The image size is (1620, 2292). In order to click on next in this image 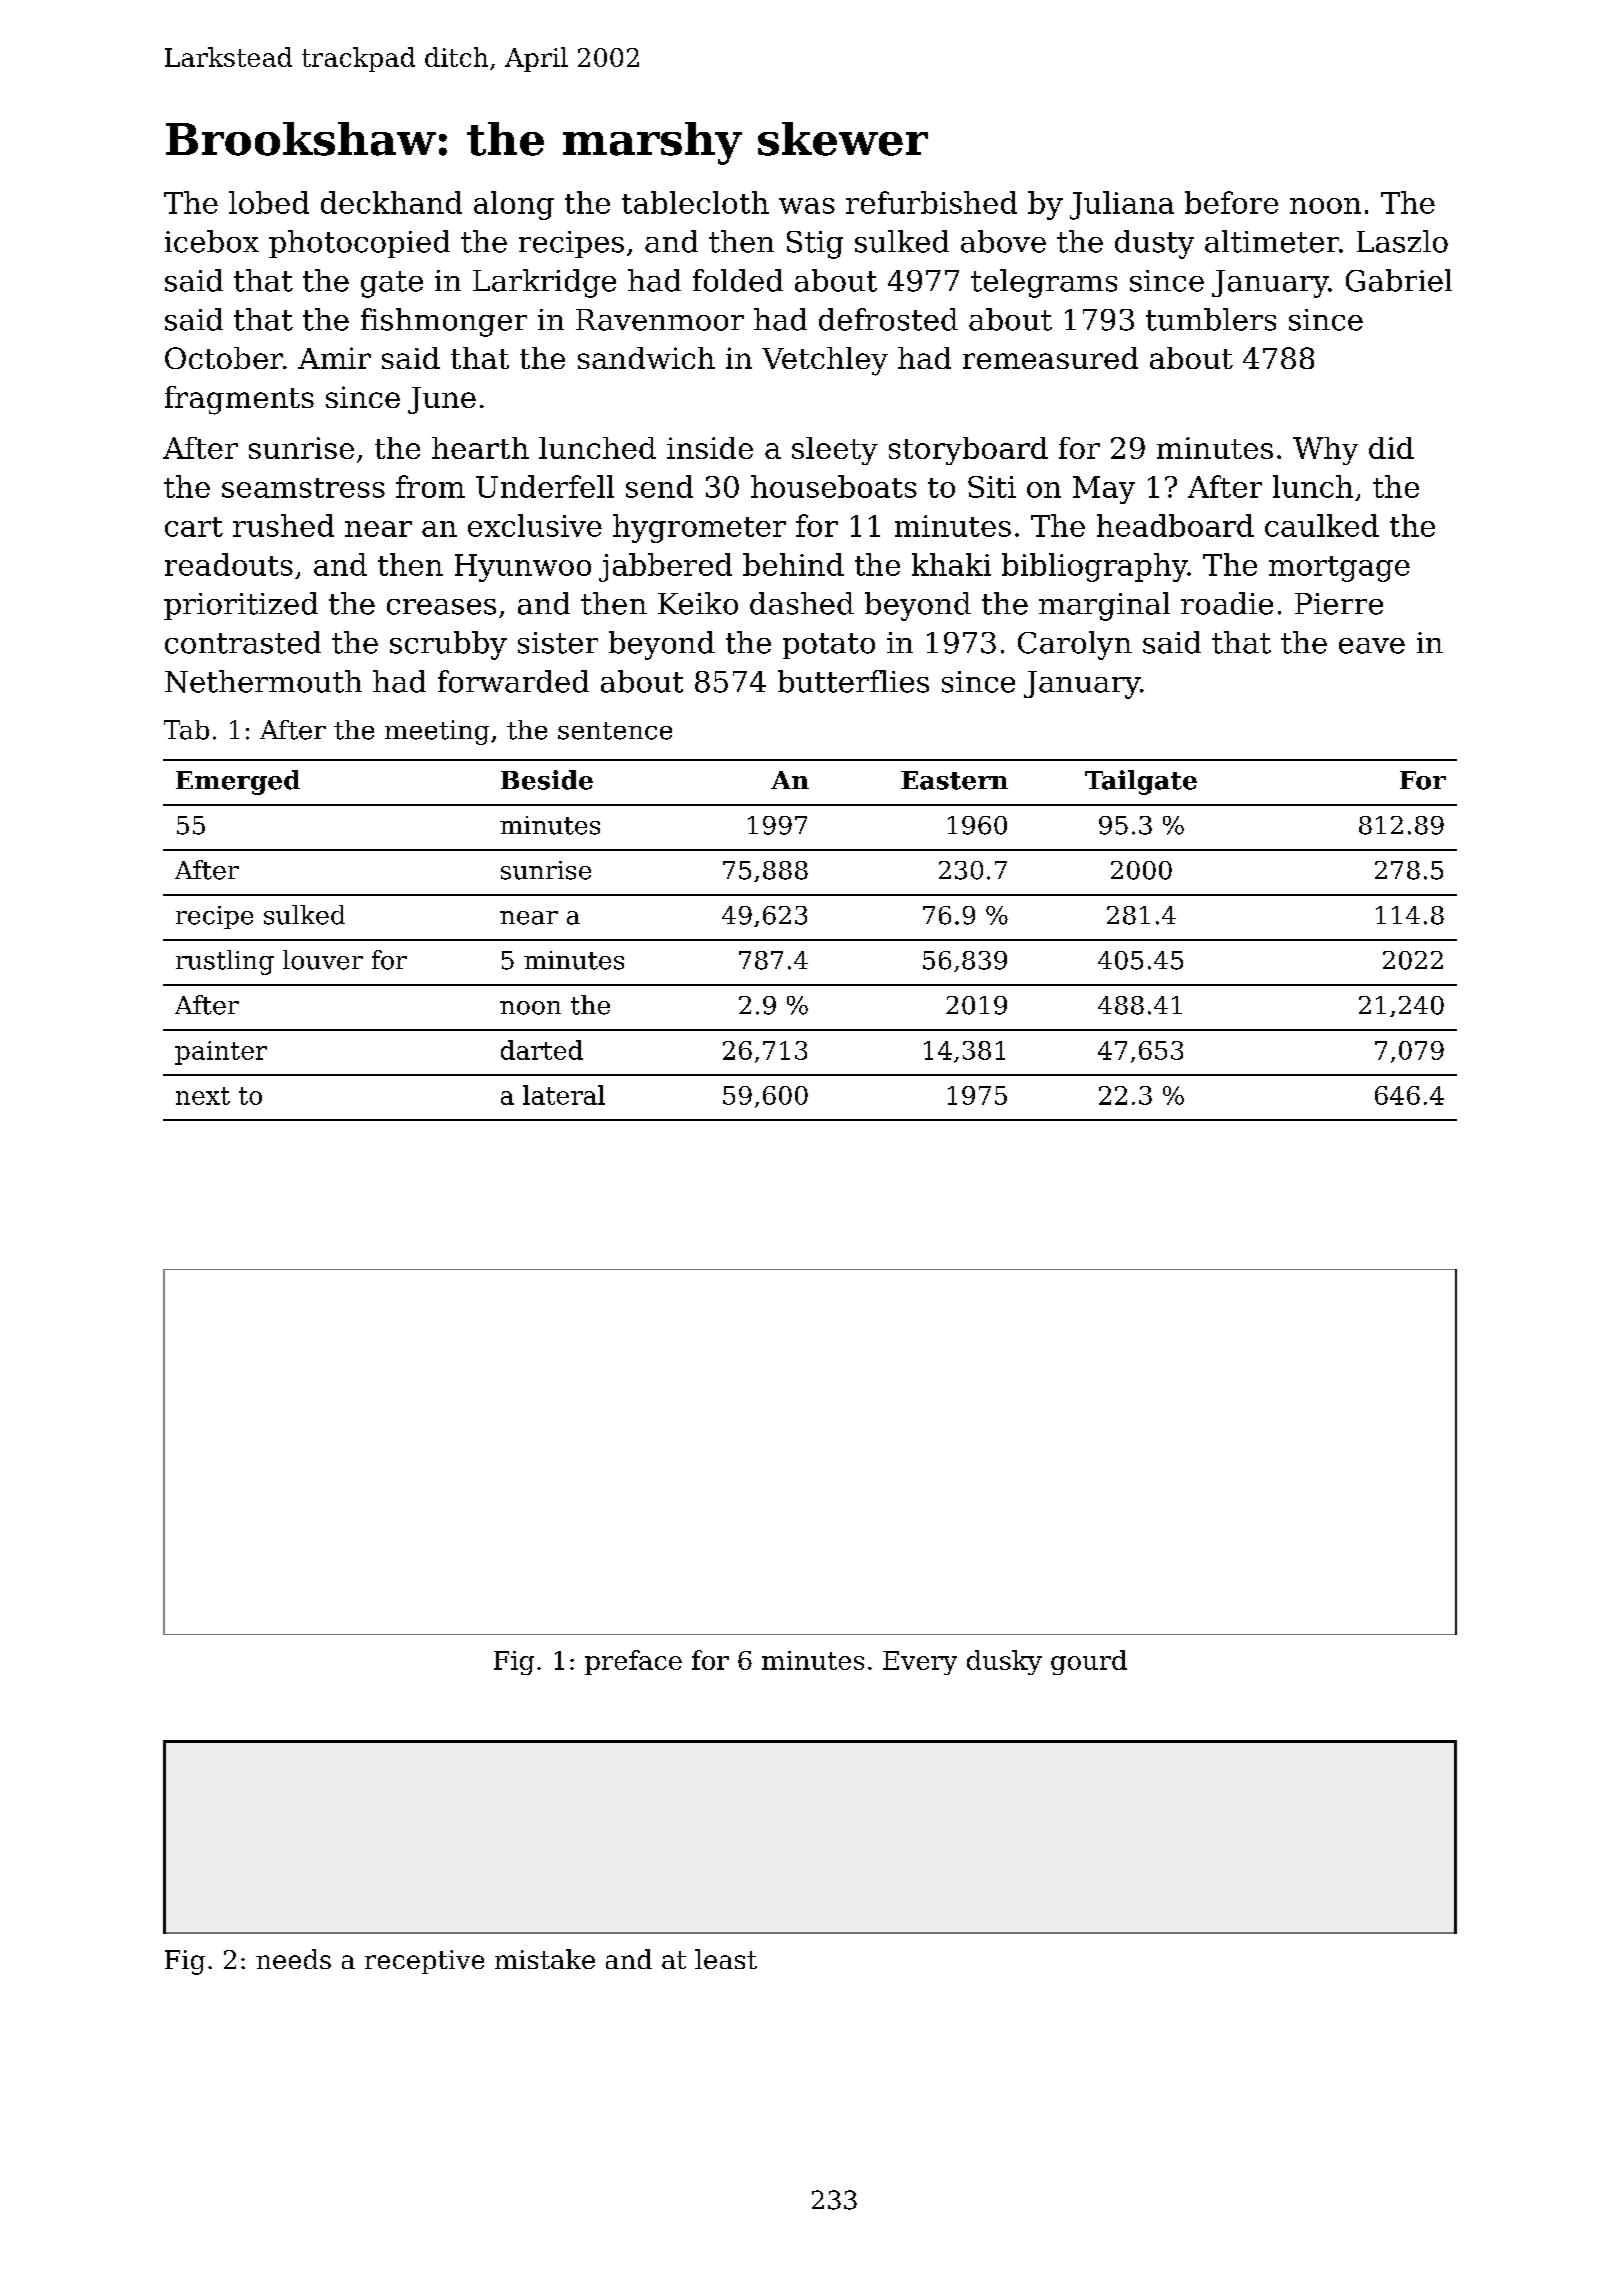, I will do `click(203, 1096)`.
